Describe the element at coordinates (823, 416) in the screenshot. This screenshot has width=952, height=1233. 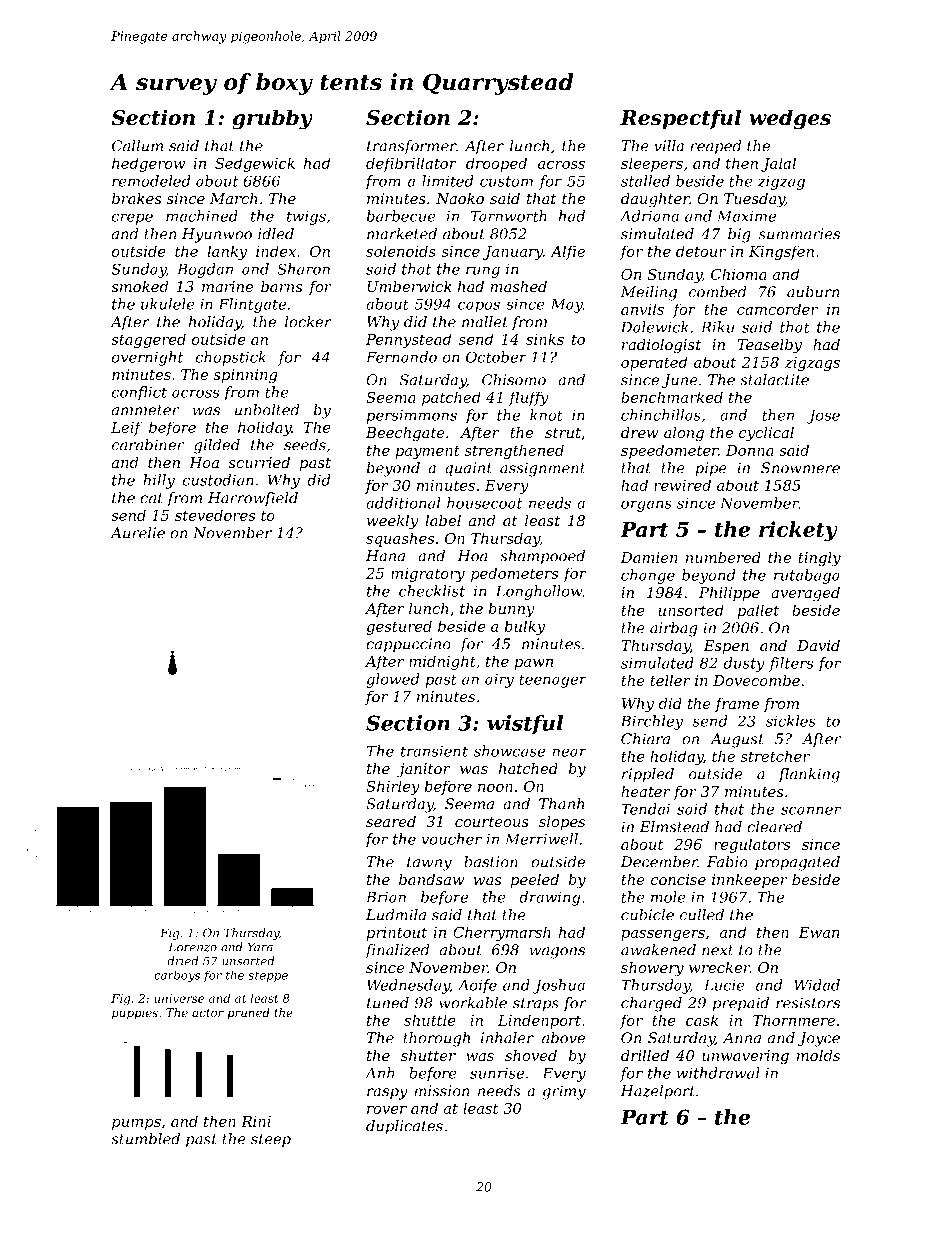
I see `Jose` at that location.
